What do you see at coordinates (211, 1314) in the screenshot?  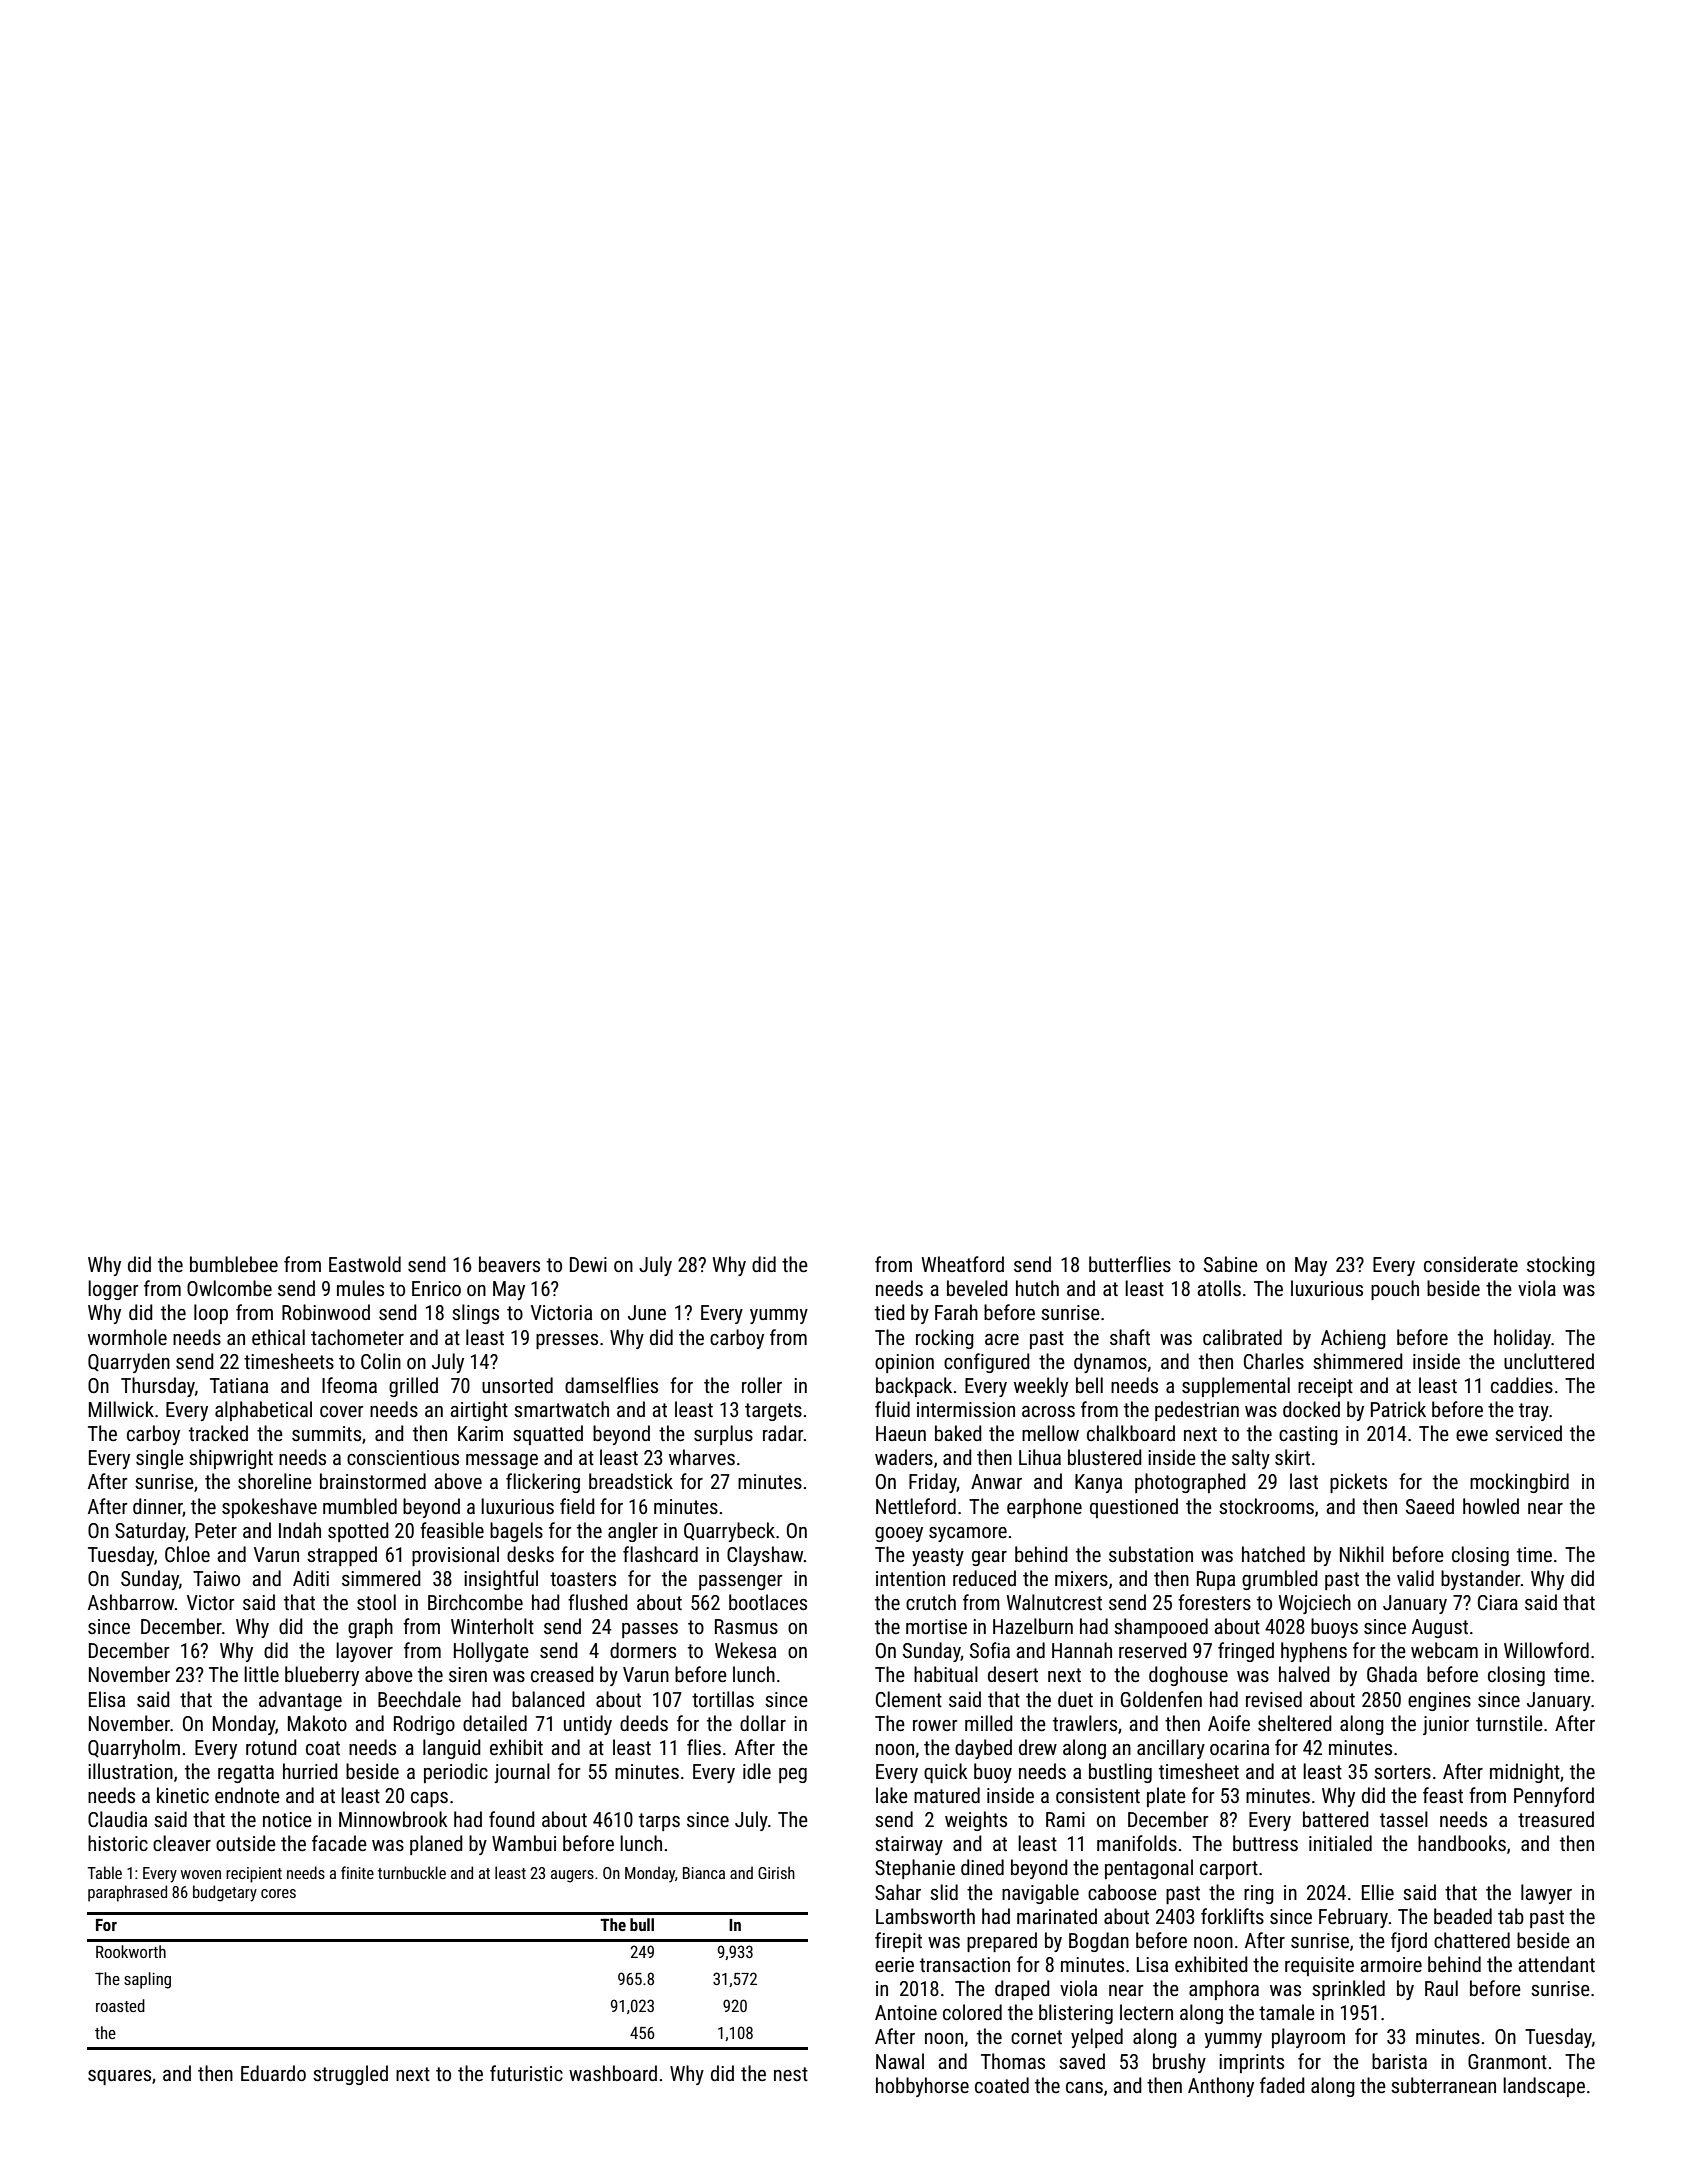 I see `loop` at bounding box center [211, 1314].
